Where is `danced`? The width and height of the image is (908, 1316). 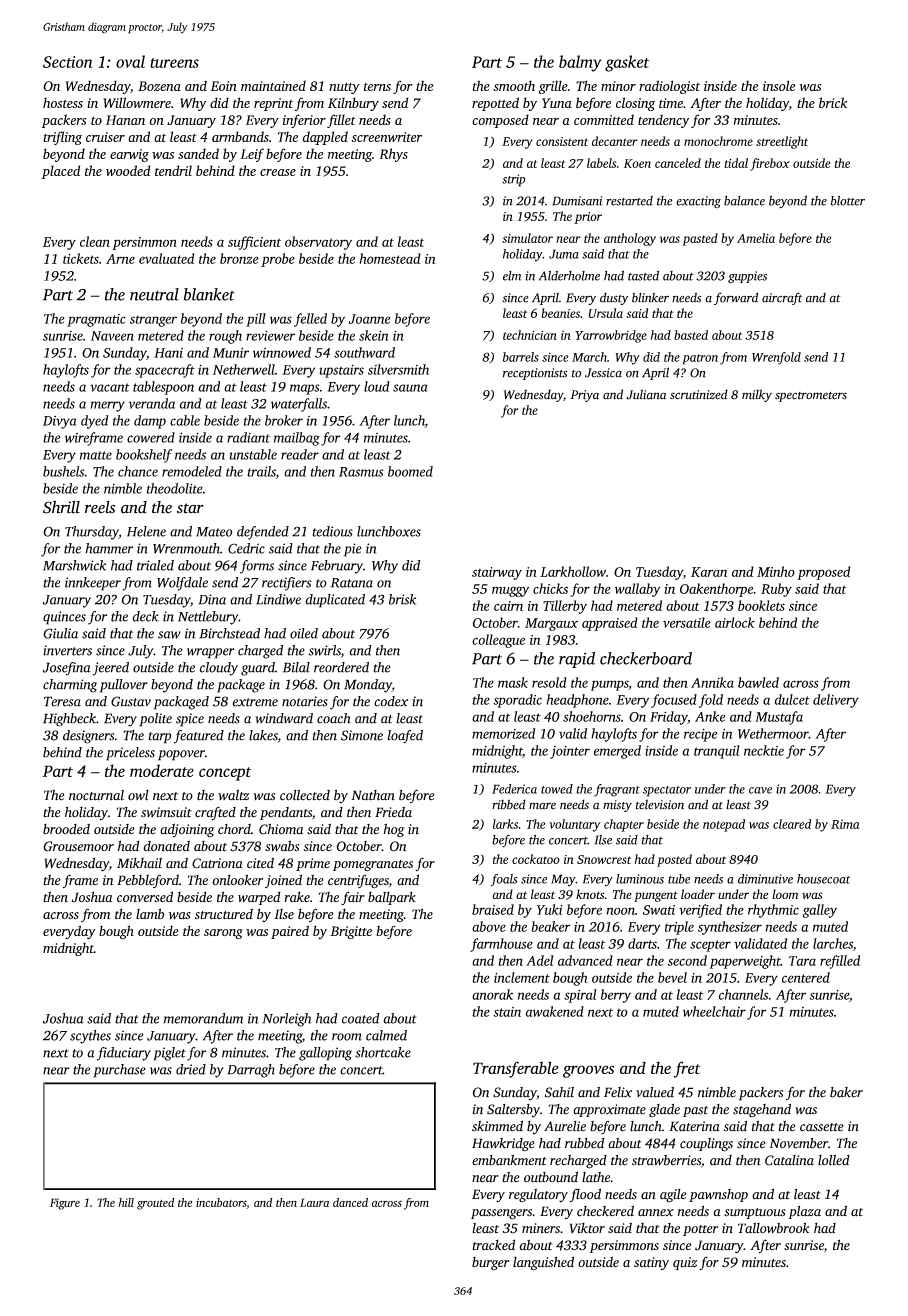
danced is located at coordinates (350, 1202).
